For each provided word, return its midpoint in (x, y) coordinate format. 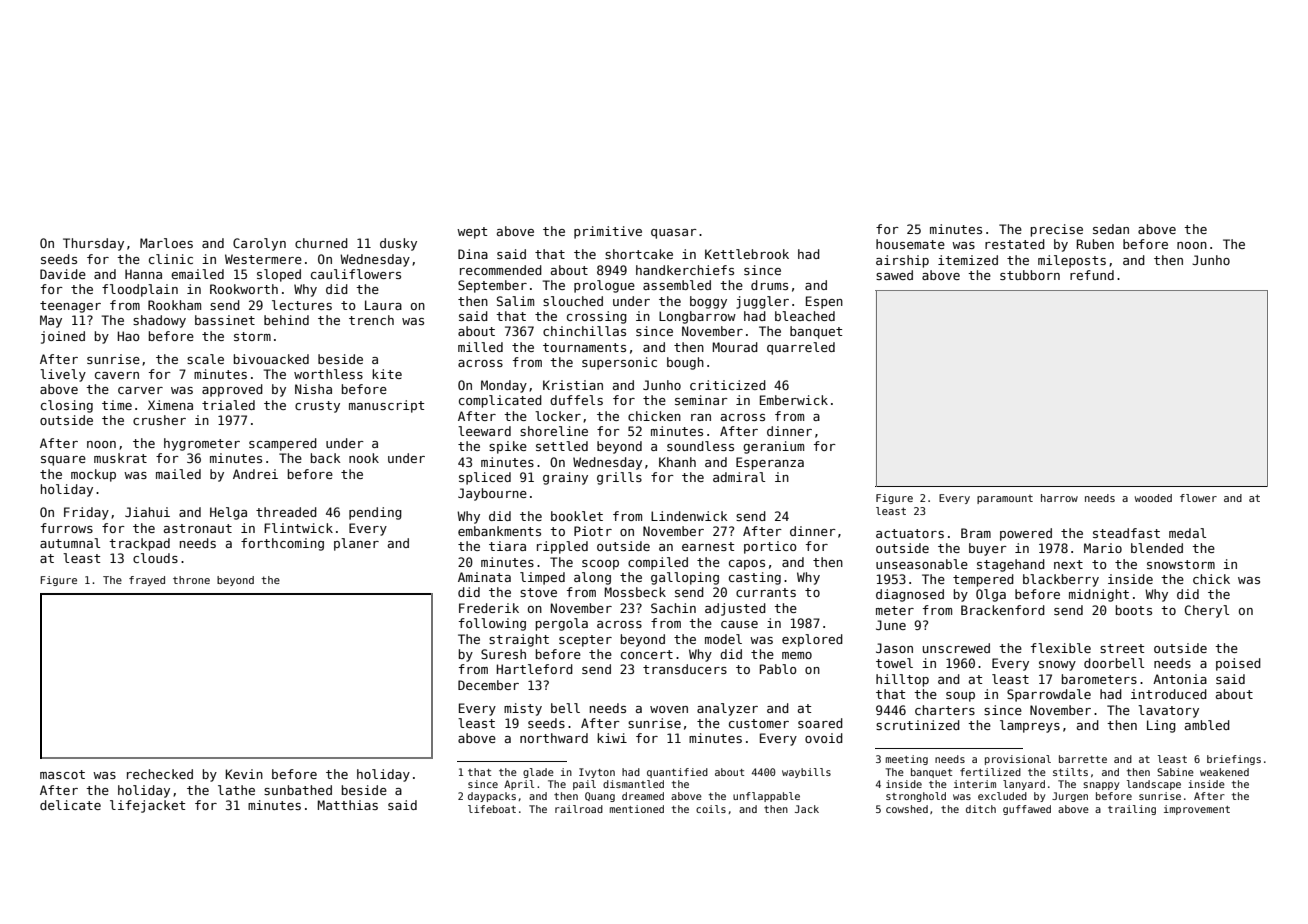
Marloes (166, 243)
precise (1057, 230)
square (63, 461)
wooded (1153, 498)
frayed (147, 581)
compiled (658, 563)
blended (1157, 548)
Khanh (677, 462)
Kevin (244, 774)
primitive (608, 232)
